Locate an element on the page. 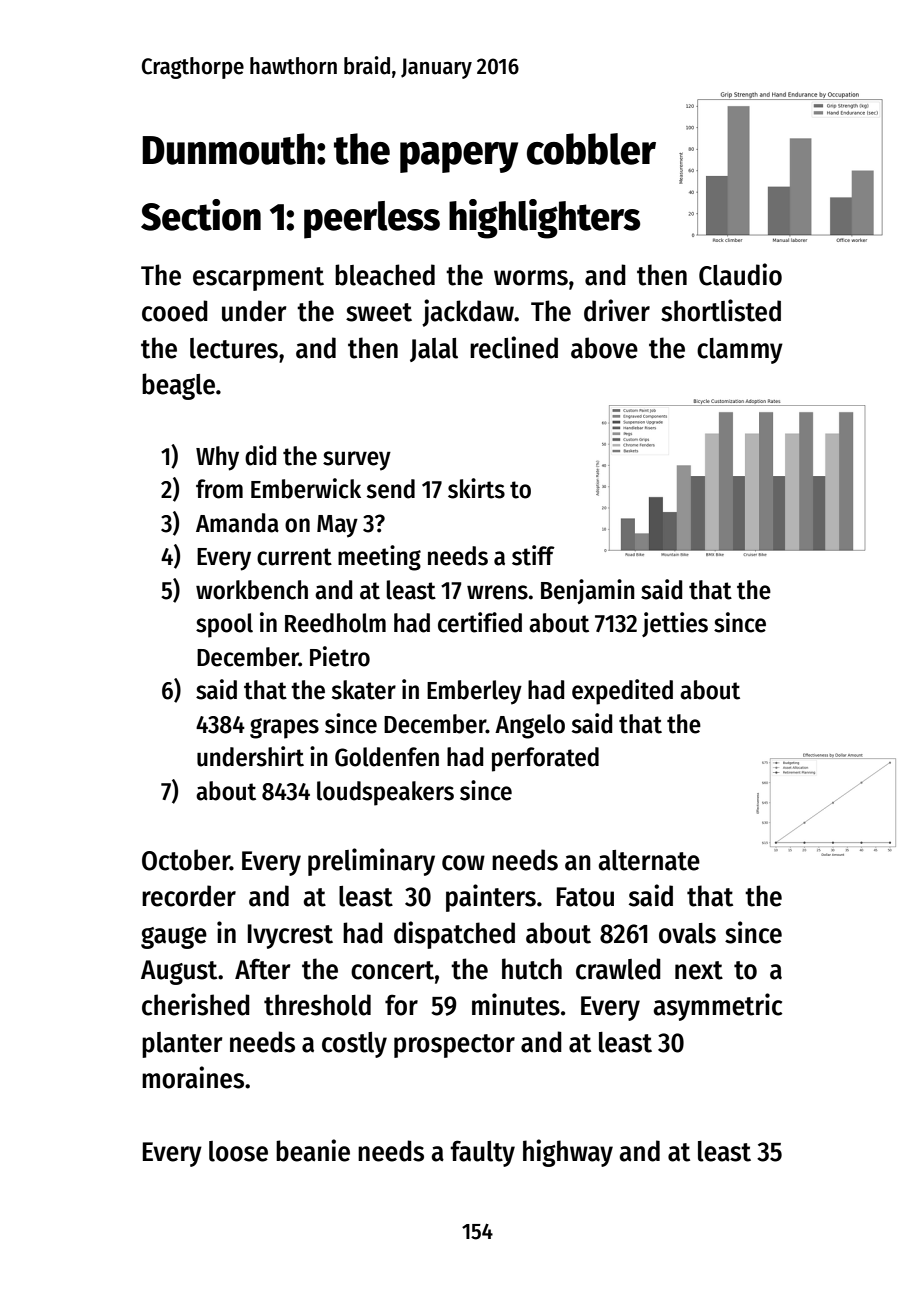 Image resolution: width=924 pixels, height=1311 pixels. cow is located at coordinates (463, 863).
